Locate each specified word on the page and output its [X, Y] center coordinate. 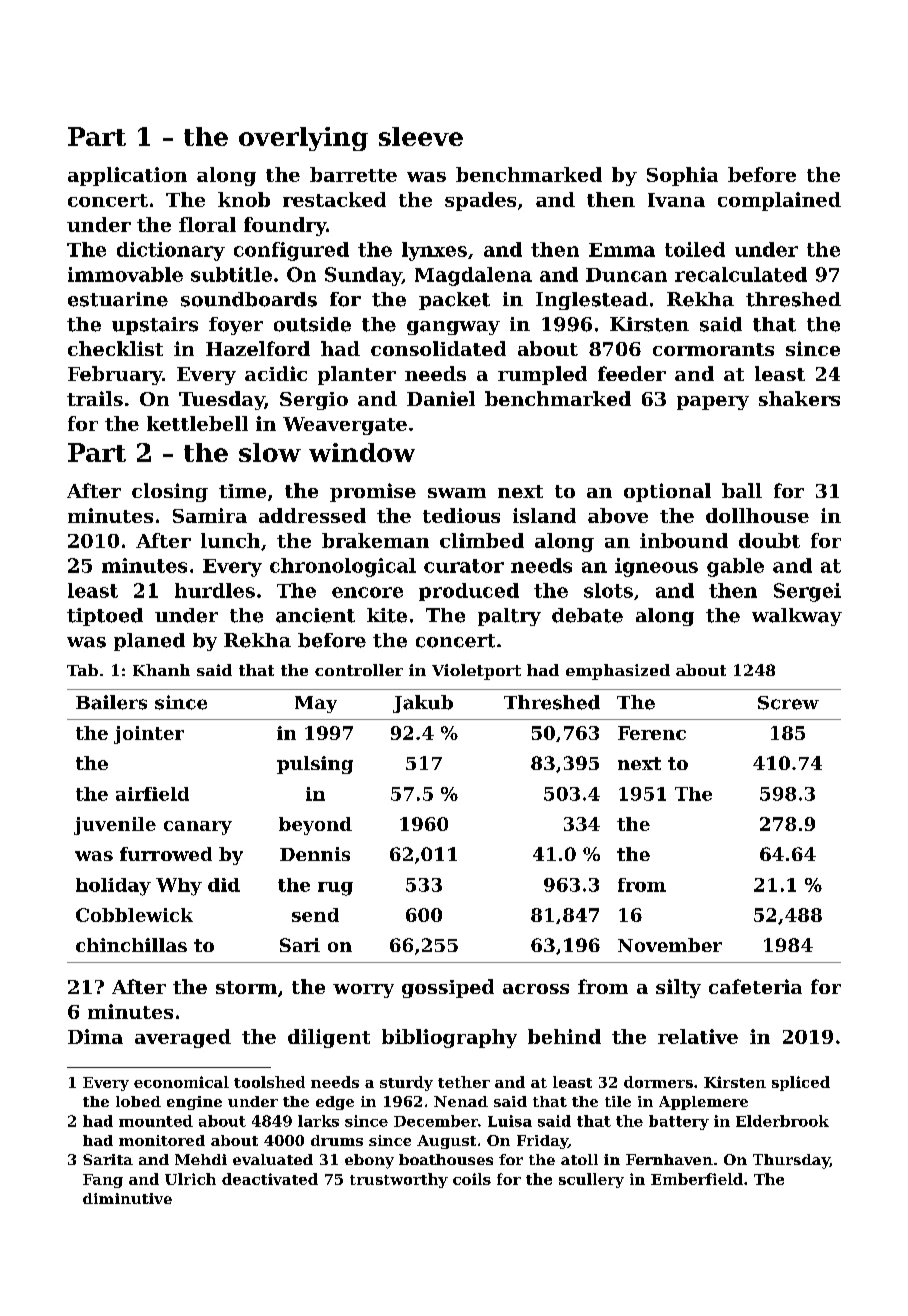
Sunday [363, 276]
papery [713, 403]
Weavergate [345, 426]
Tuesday [222, 400]
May [316, 704]
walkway [797, 617]
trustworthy [399, 1180]
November [670, 945]
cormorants [713, 349]
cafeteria [755, 986]
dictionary [171, 251]
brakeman [375, 540]
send [315, 915]
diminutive [127, 1198]
